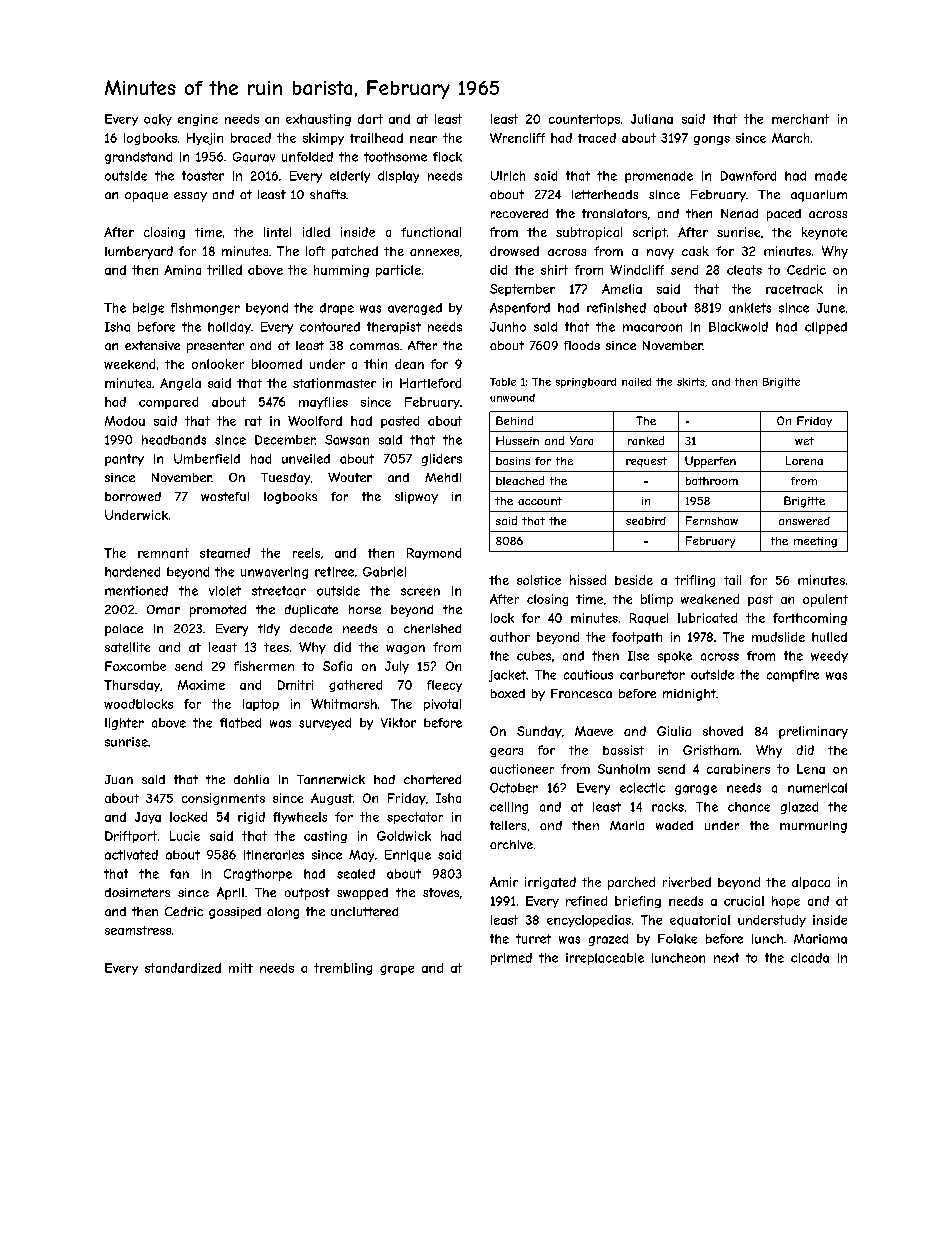  I want to click on Hartleford, so click(430, 383).
